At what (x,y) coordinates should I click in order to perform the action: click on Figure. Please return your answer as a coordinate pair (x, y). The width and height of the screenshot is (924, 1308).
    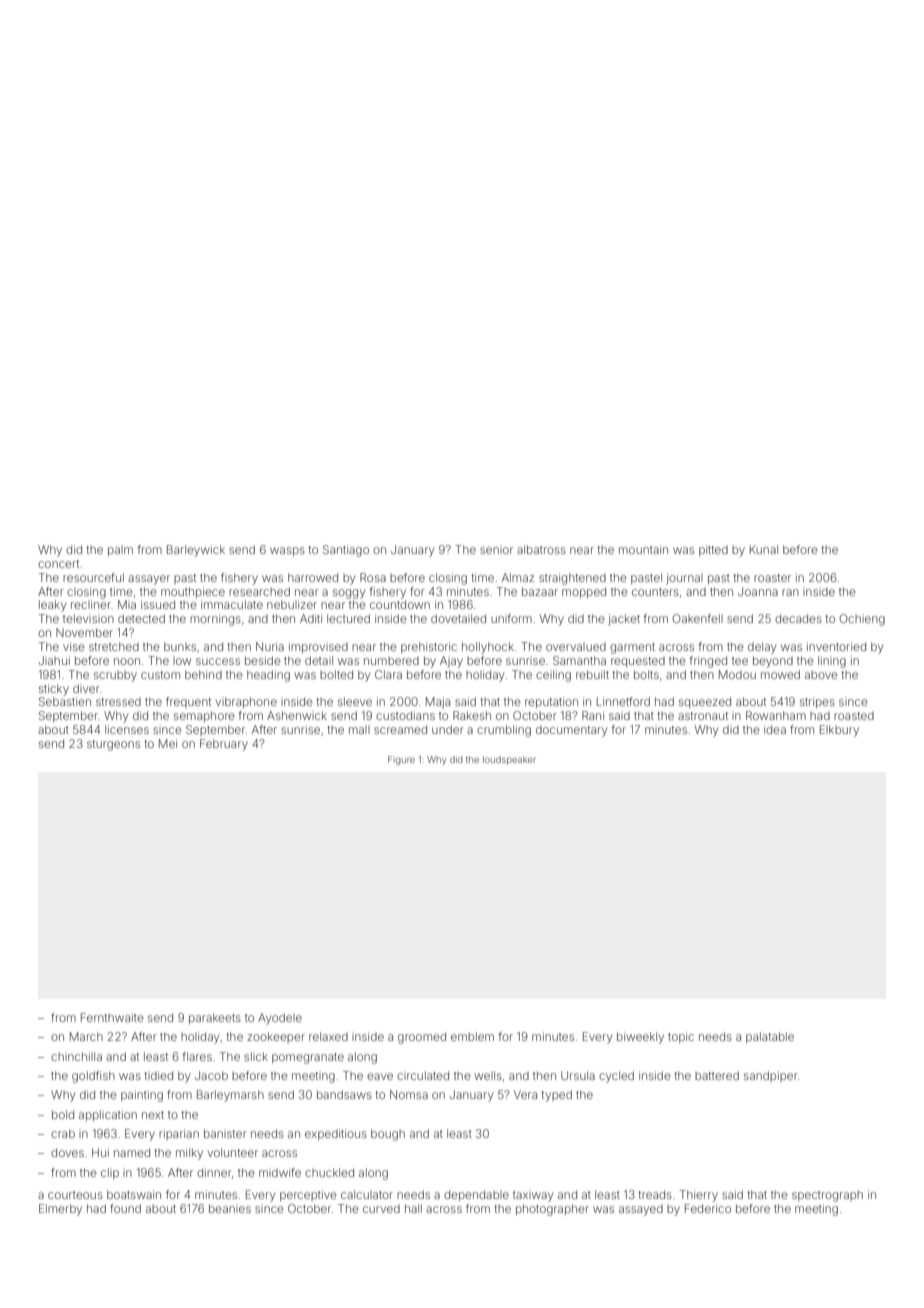
    Looking at the image, I should click on (401, 760).
